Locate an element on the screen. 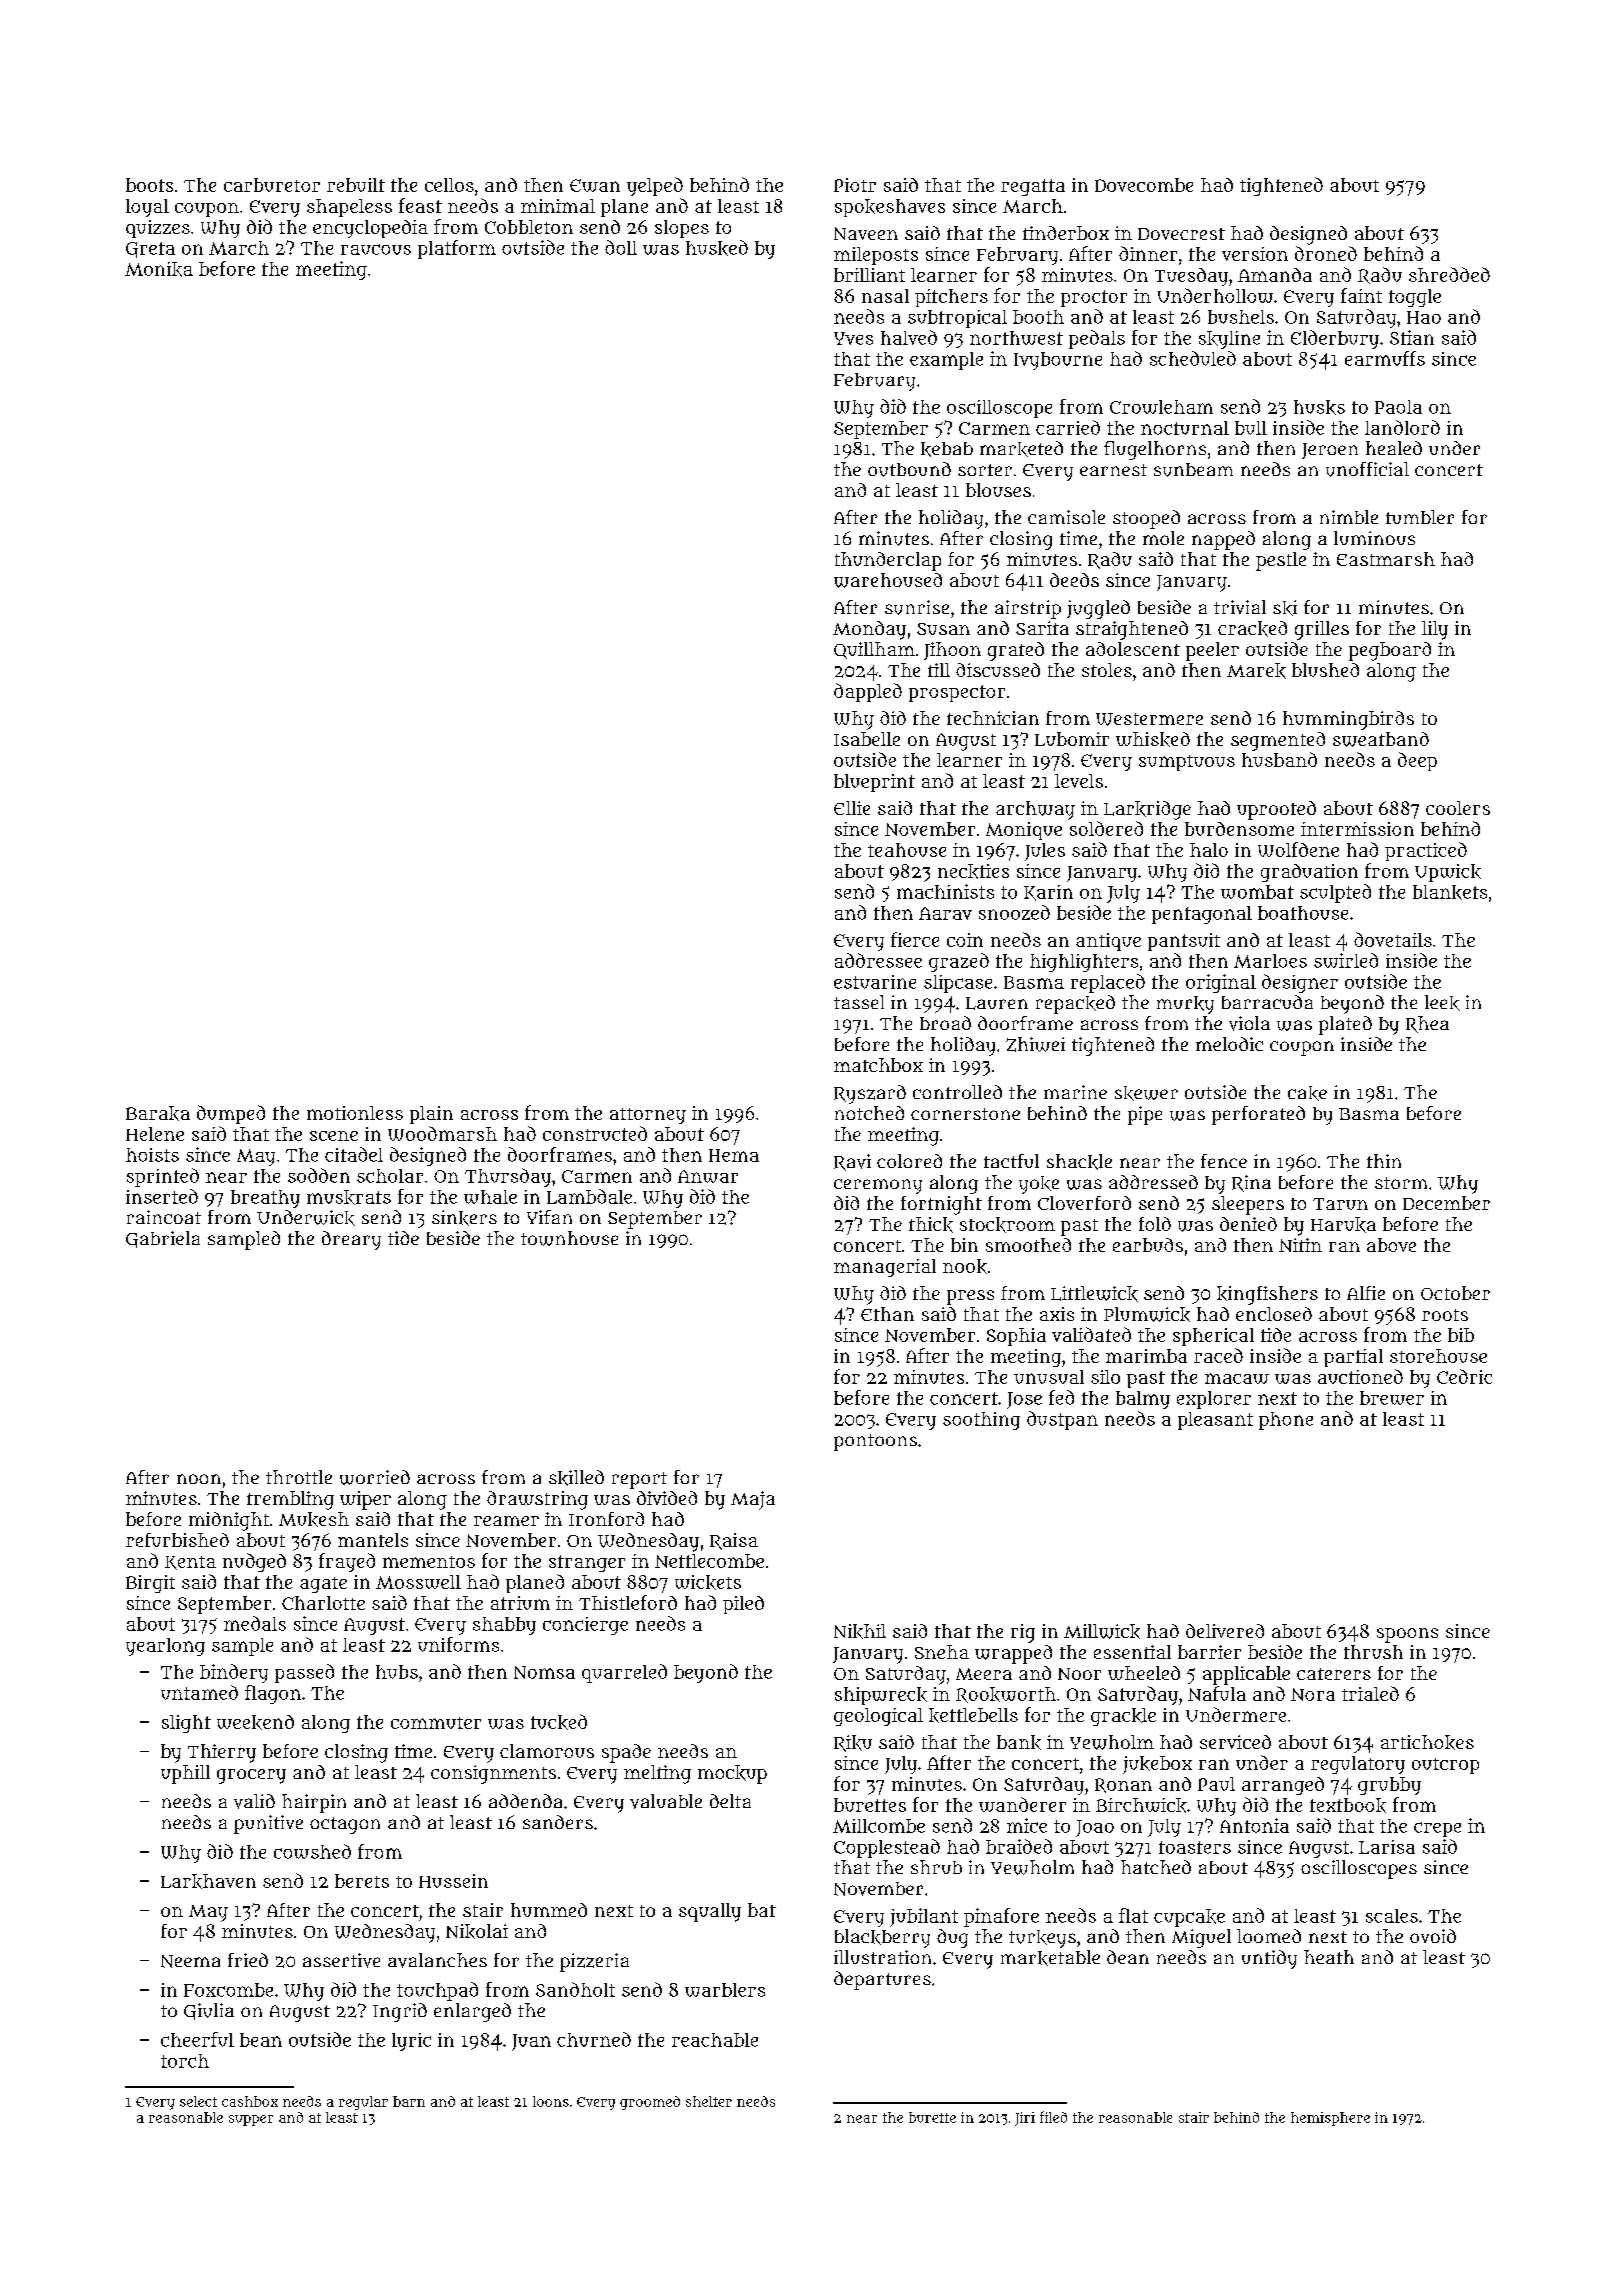 The width and height of the screenshot is (1620, 2292). berets is located at coordinates (362, 1881).
